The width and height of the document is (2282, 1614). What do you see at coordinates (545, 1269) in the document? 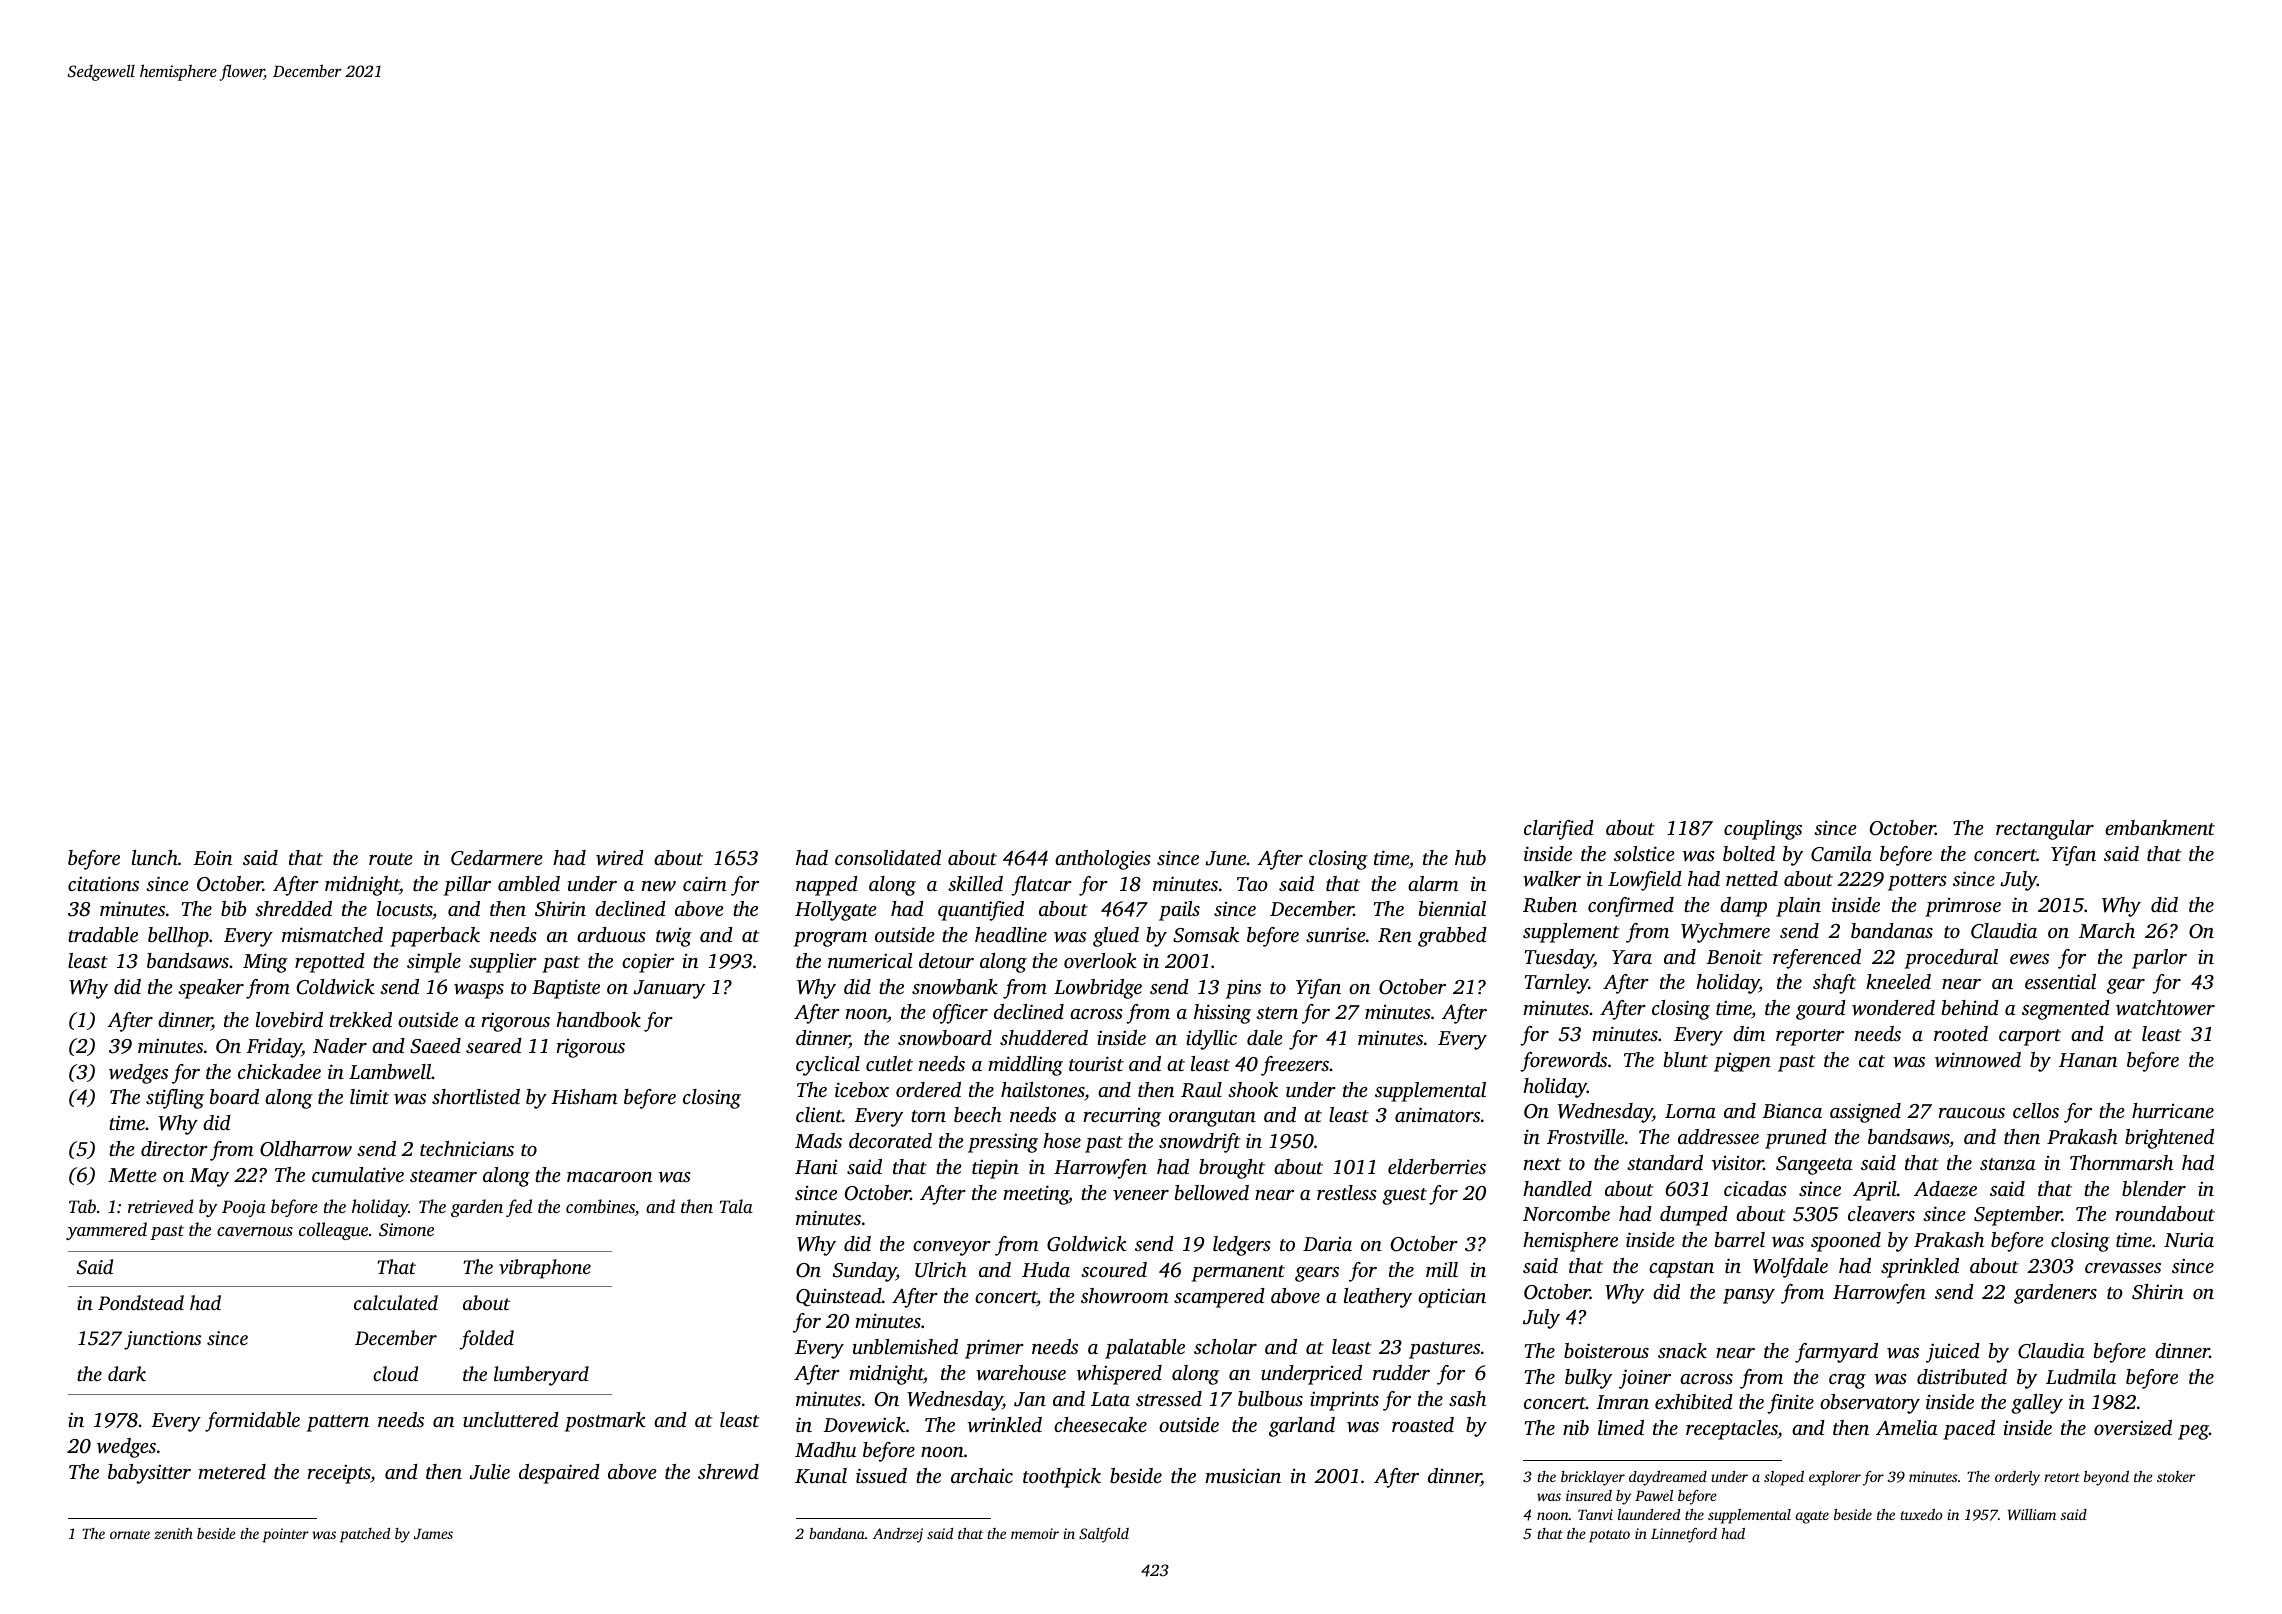
I see `vibraphone` at bounding box center [545, 1269].
